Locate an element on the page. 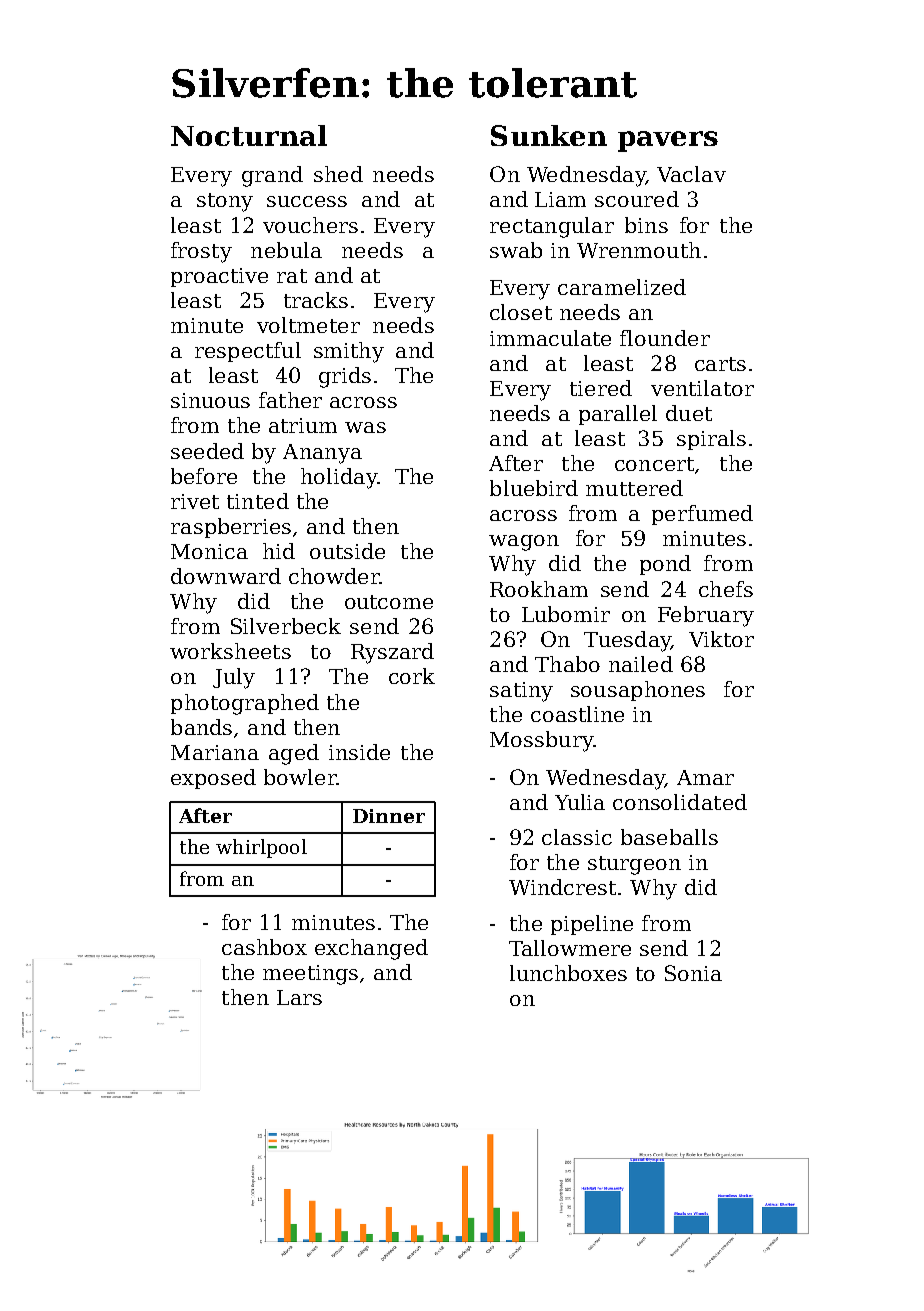  pavers is located at coordinates (668, 141).
